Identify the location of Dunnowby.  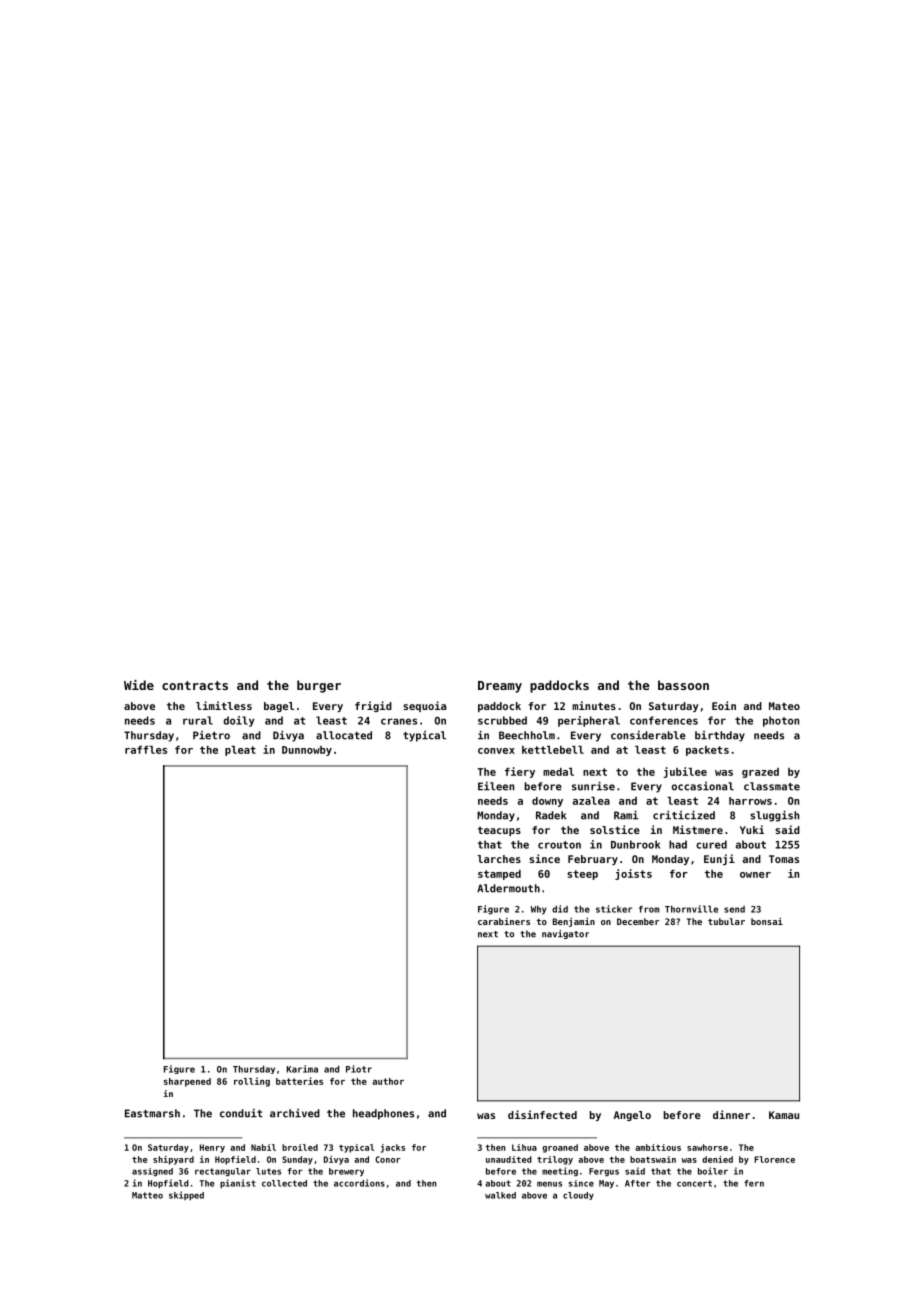
(307, 751).
